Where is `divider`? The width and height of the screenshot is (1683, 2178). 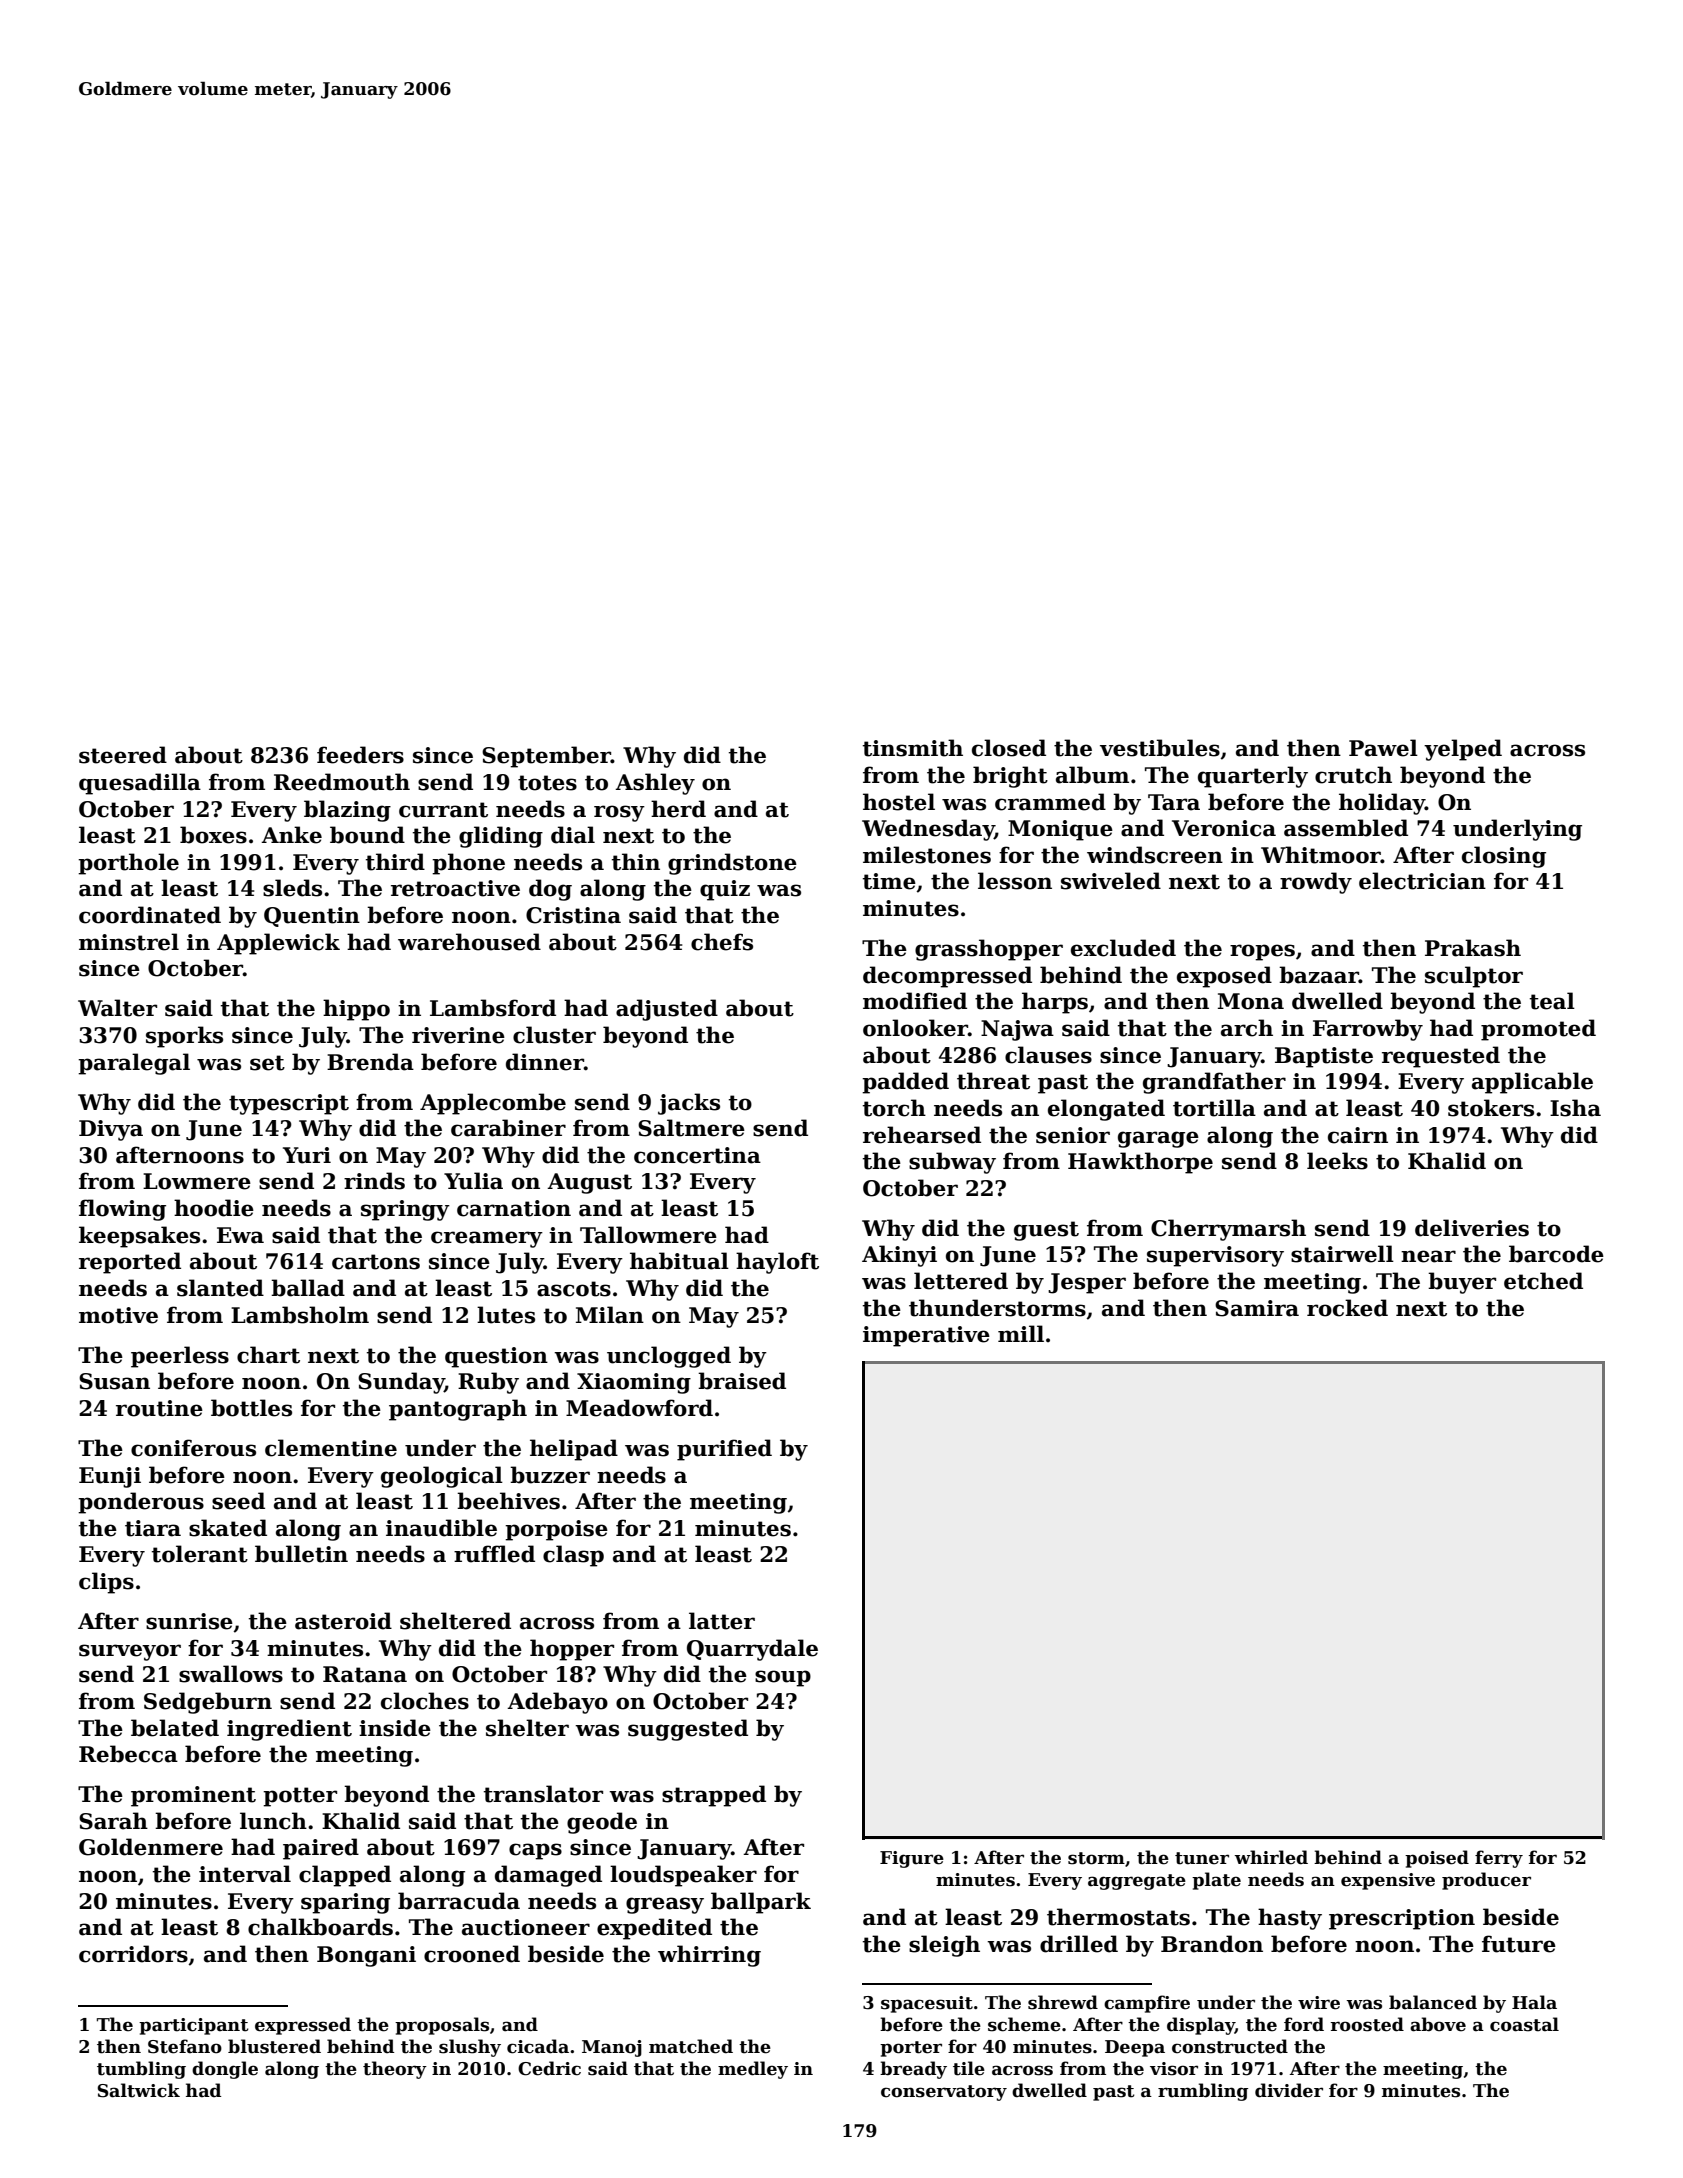
divider is located at coordinates (1289, 2090).
